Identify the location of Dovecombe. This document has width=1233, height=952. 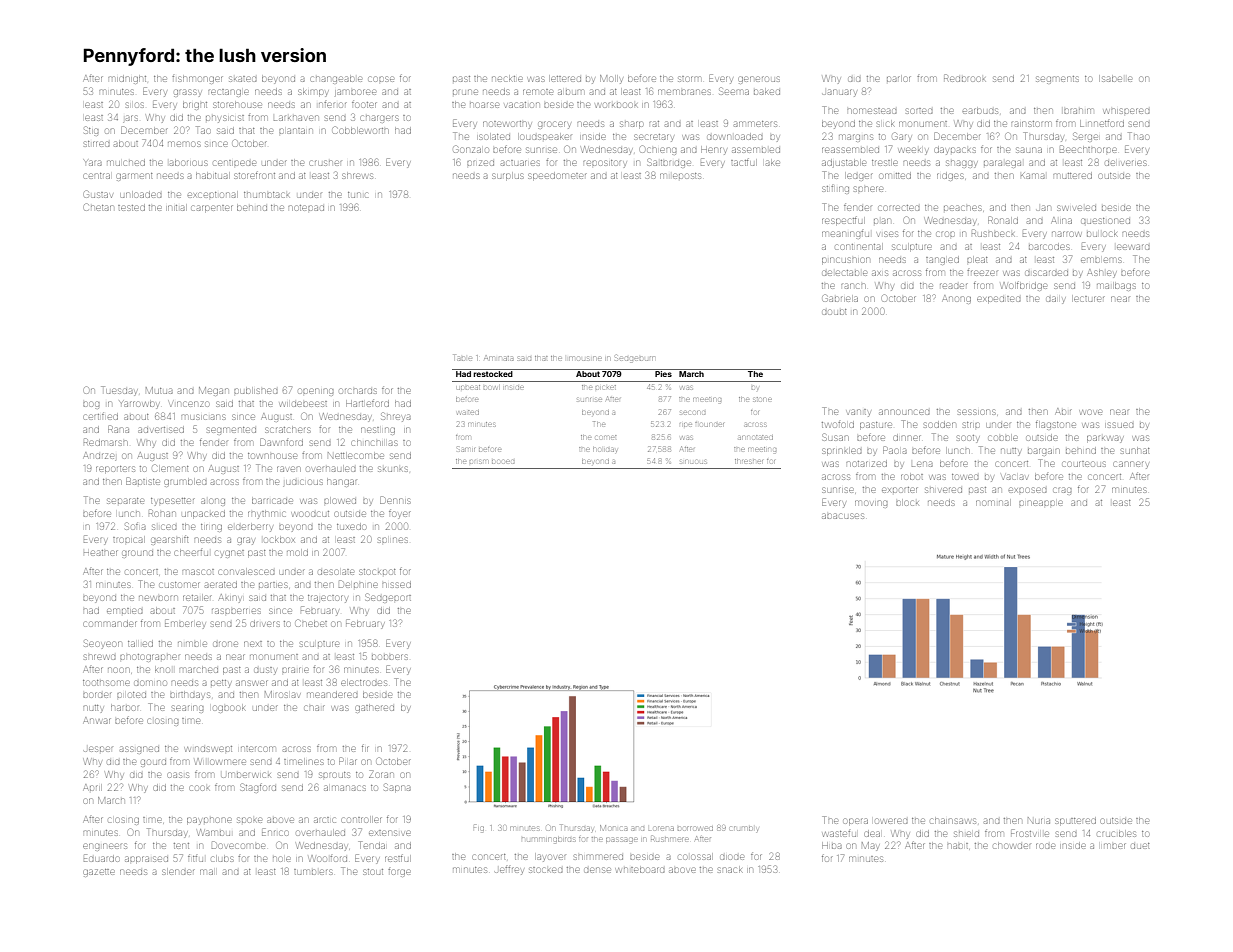
(238, 845).
